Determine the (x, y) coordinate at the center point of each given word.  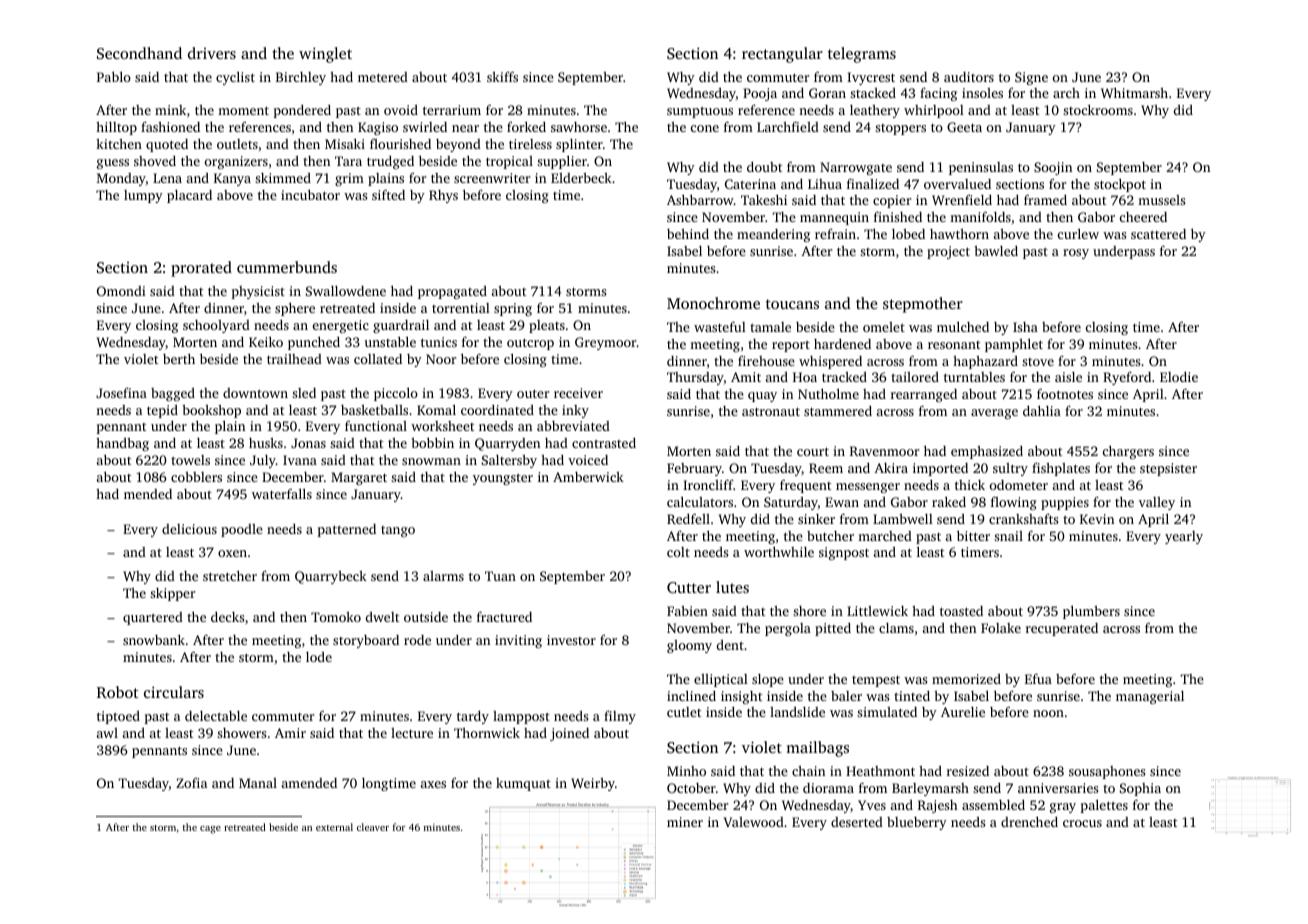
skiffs (502, 76)
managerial (1150, 697)
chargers (1128, 452)
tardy (473, 717)
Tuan (500, 576)
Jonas (308, 443)
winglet (325, 55)
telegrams (862, 55)
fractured (504, 616)
